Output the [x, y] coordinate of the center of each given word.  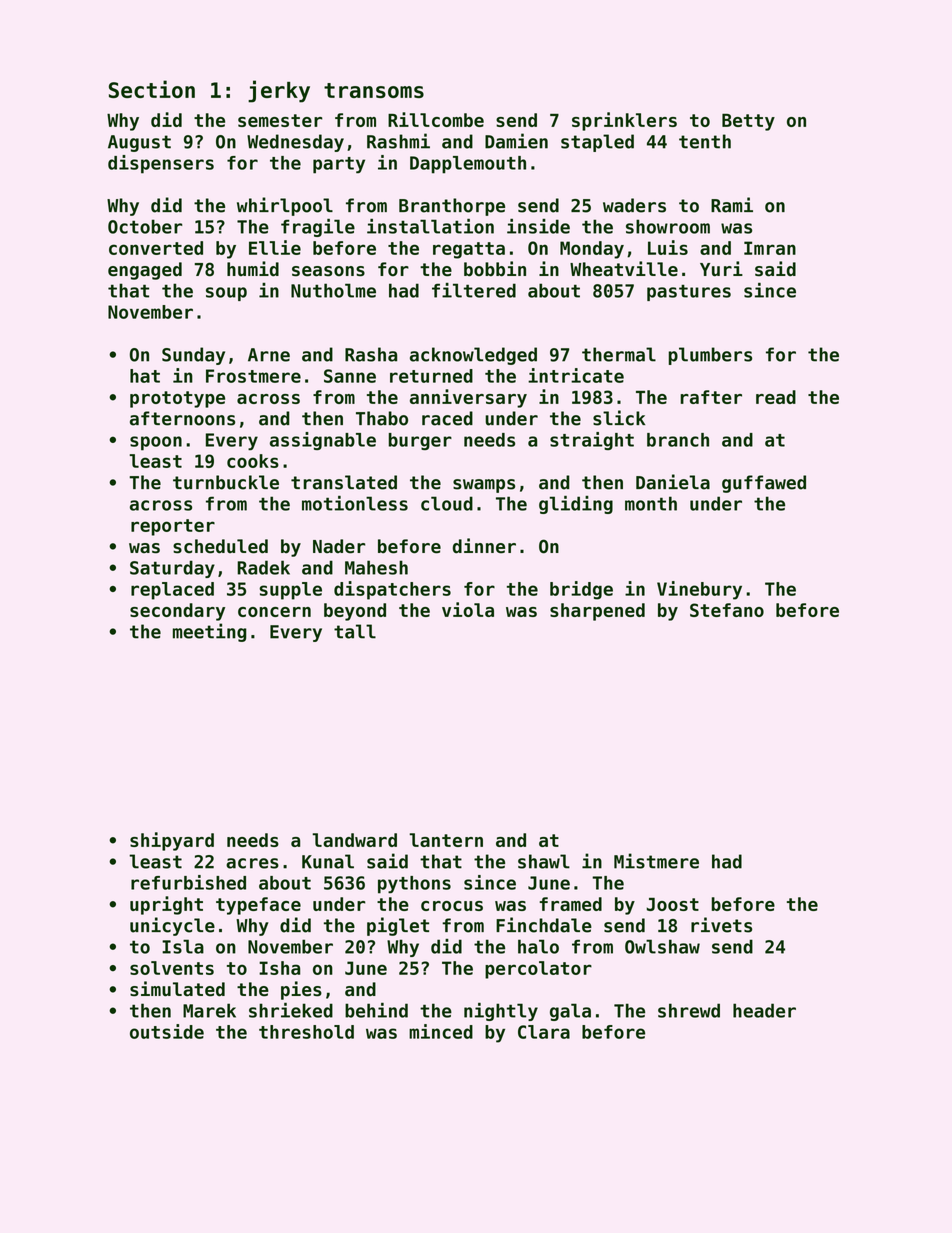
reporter [173, 527]
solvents [172, 968]
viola [468, 609]
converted [156, 248]
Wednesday [295, 143]
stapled [597, 143]
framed [570, 904]
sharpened [597, 612]
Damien [516, 141]
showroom [668, 226]
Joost [673, 904]
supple [290, 591]
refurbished [188, 882]
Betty [748, 122]
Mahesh [376, 567]
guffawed [764, 484]
